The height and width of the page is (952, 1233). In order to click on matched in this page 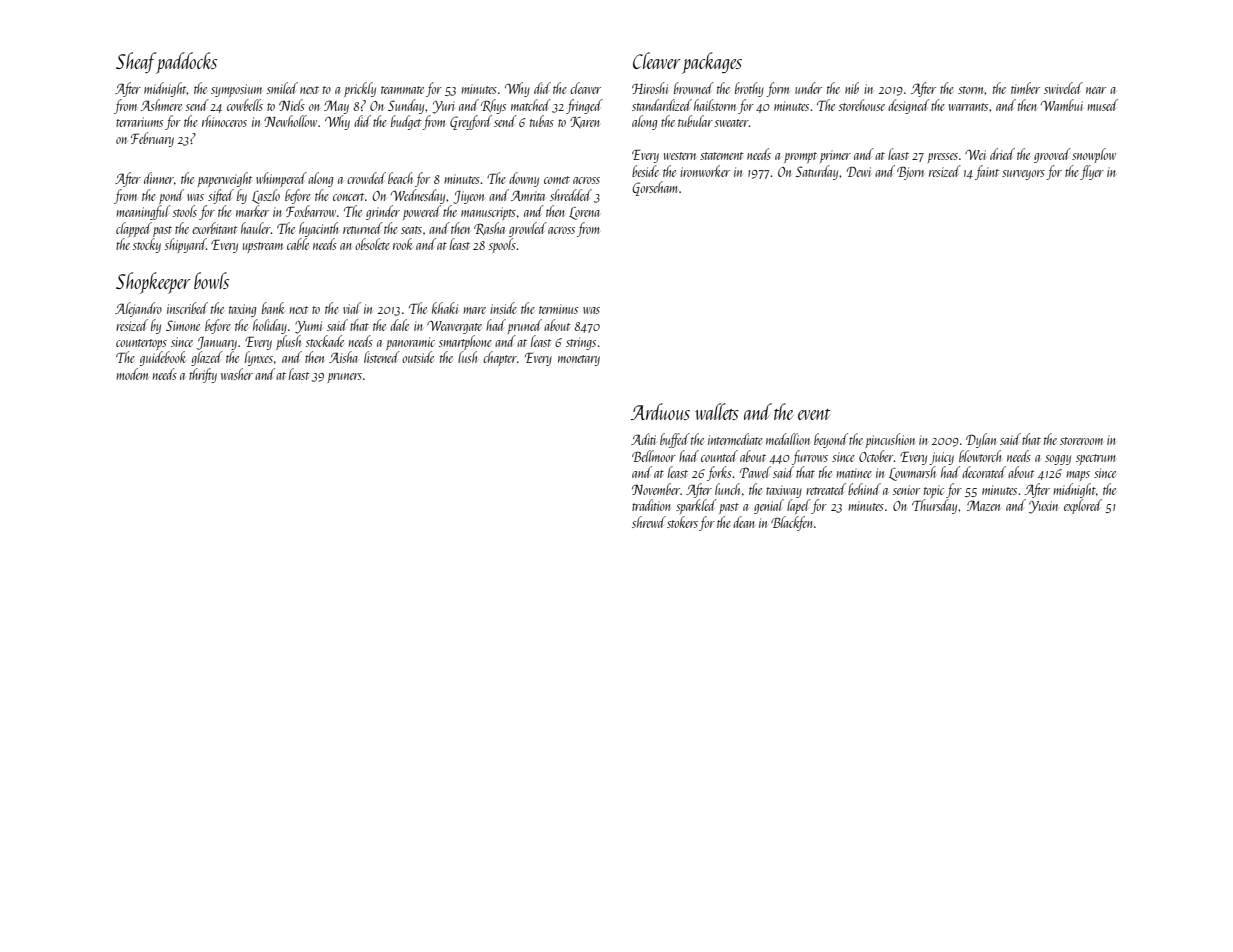, I will do `click(531, 105)`.
